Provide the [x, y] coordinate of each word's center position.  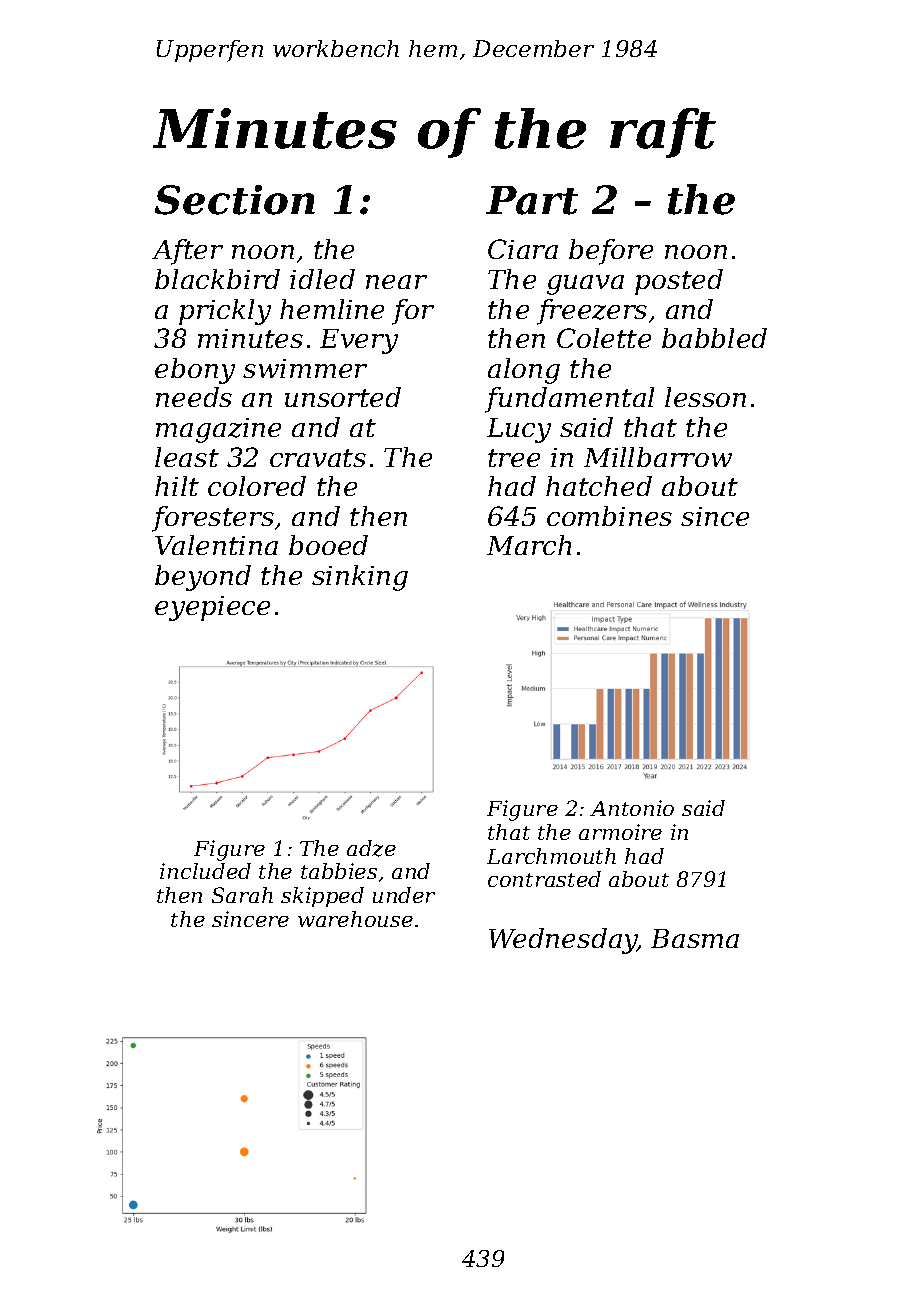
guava [585, 285]
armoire [620, 832]
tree [514, 458]
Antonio [632, 808]
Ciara [523, 249]
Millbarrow [658, 457]
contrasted [544, 879]
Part [532, 200]
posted [679, 282]
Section [235, 200]
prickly [225, 312]
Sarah [242, 895]
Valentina [216, 545]
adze [371, 848]
